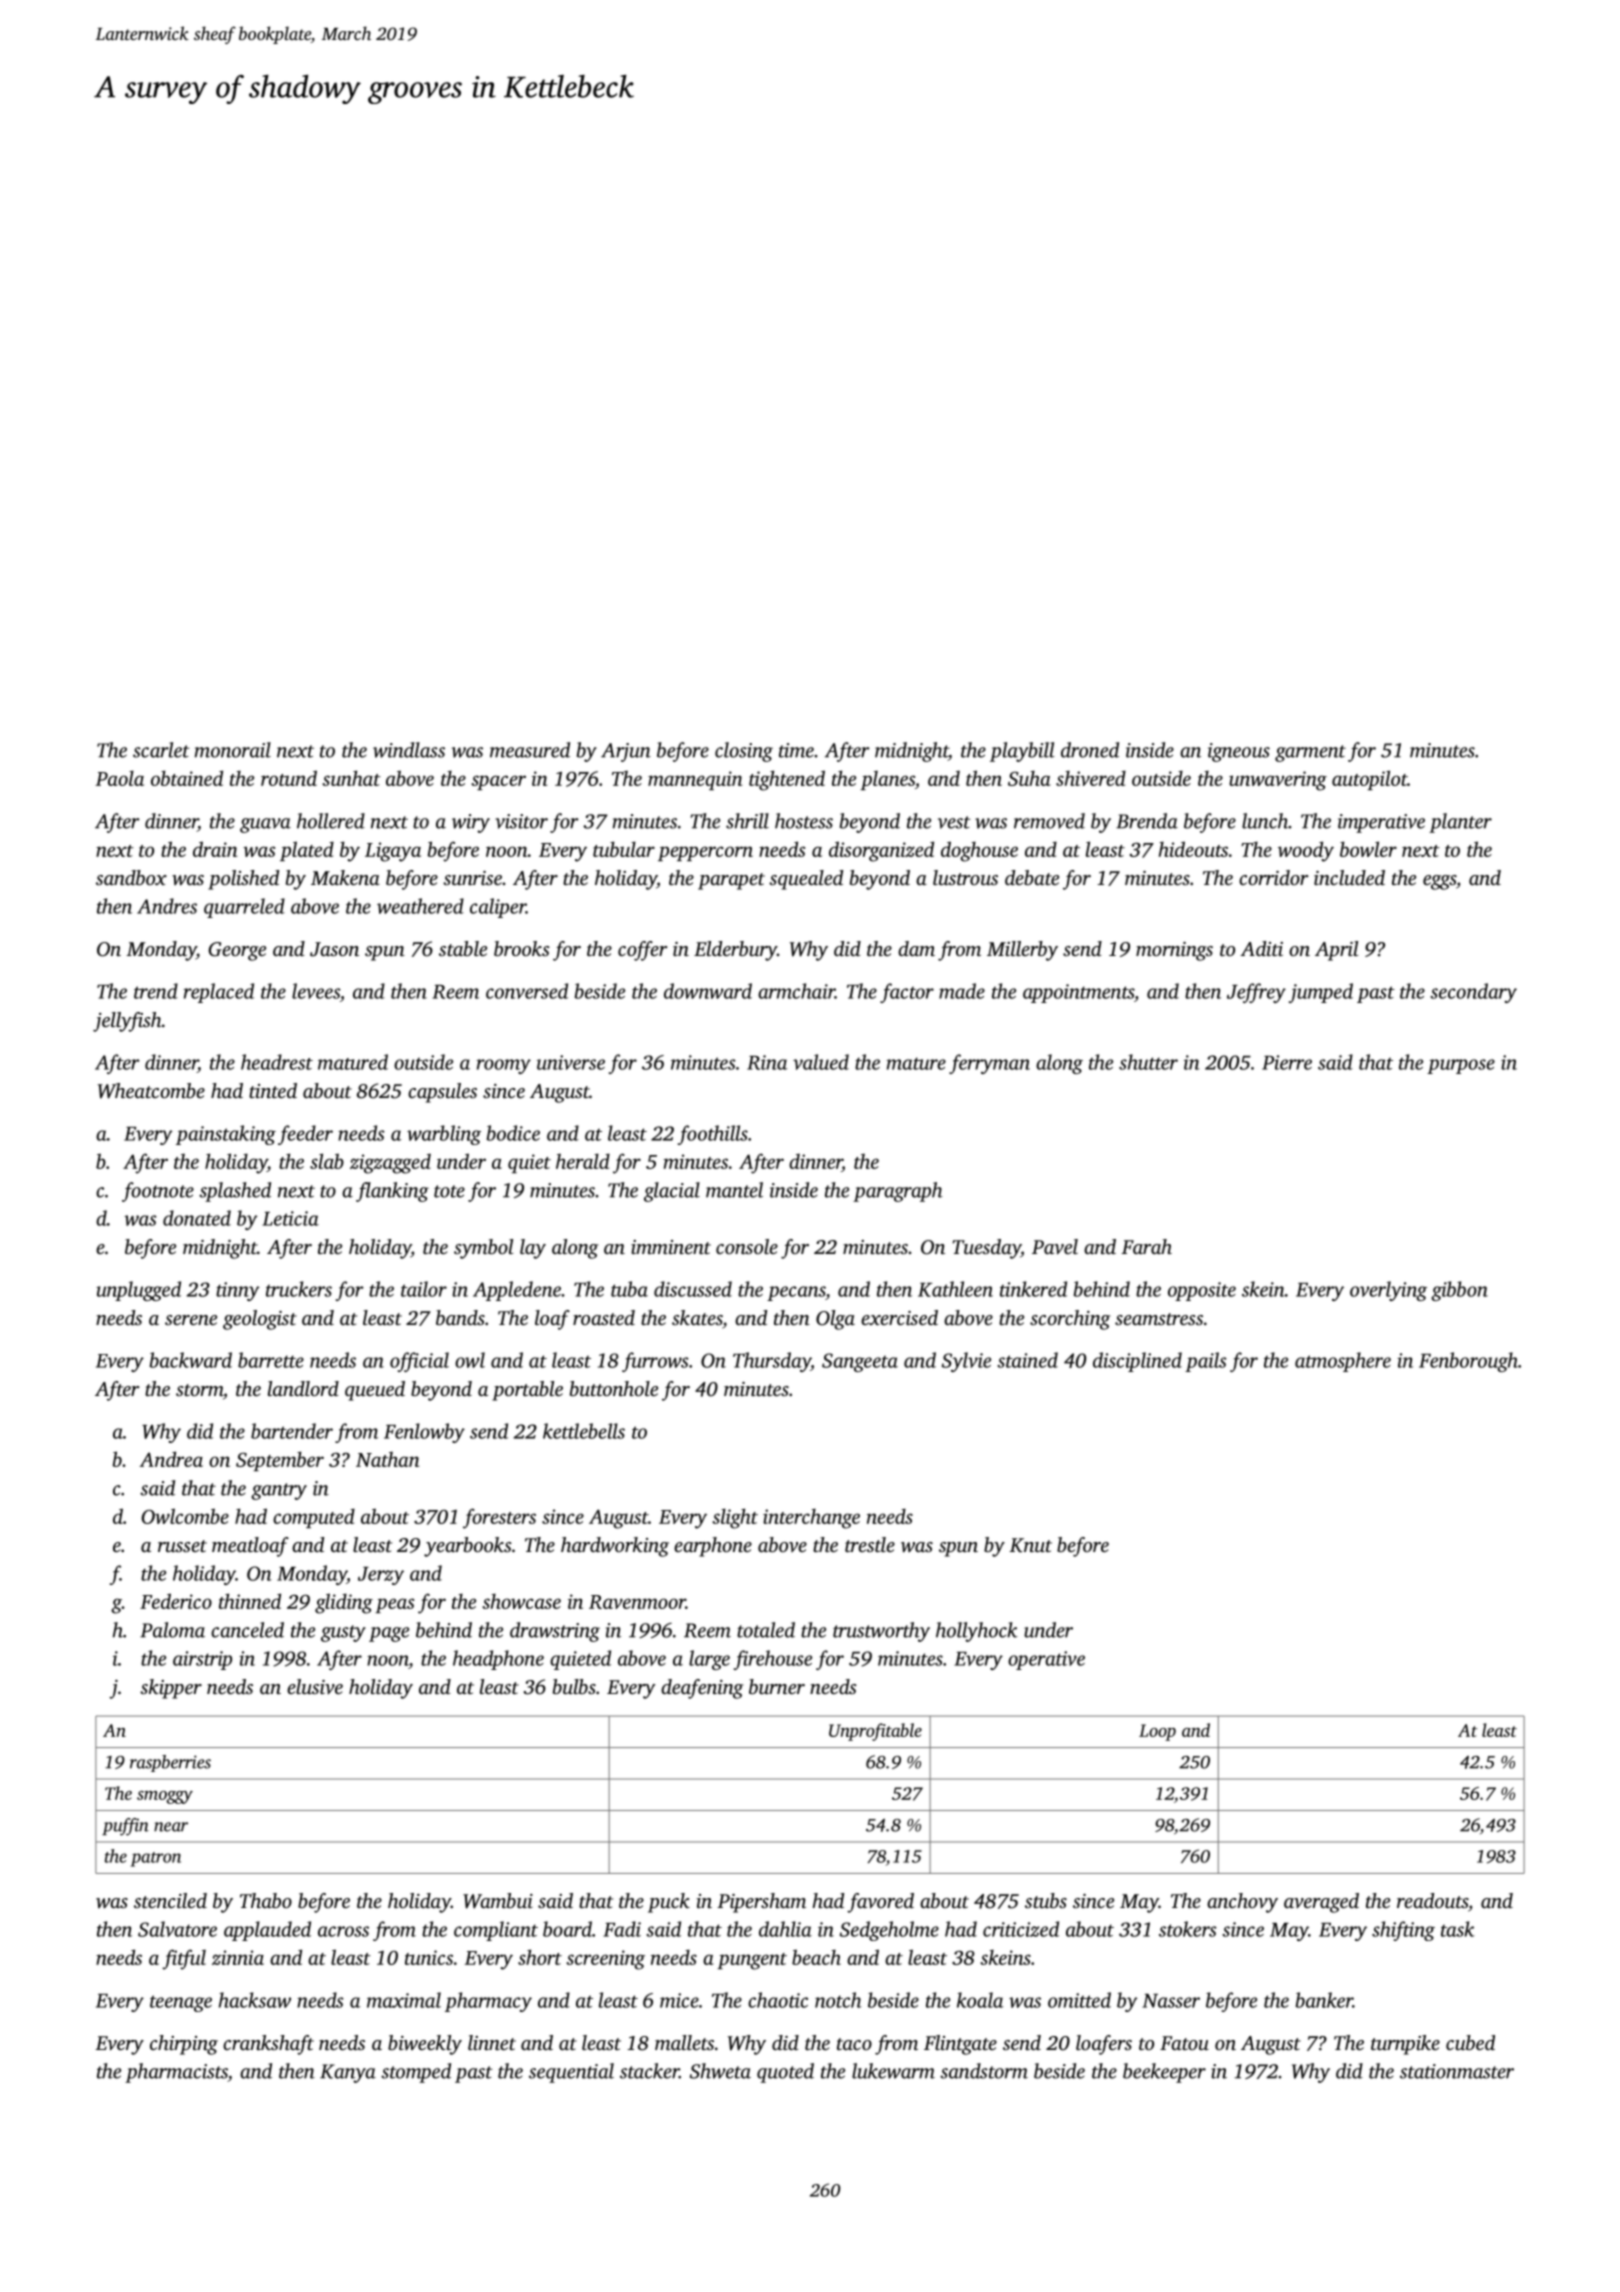  What do you see at coordinates (1239, 752) in the image?
I see `igneous` at bounding box center [1239, 752].
